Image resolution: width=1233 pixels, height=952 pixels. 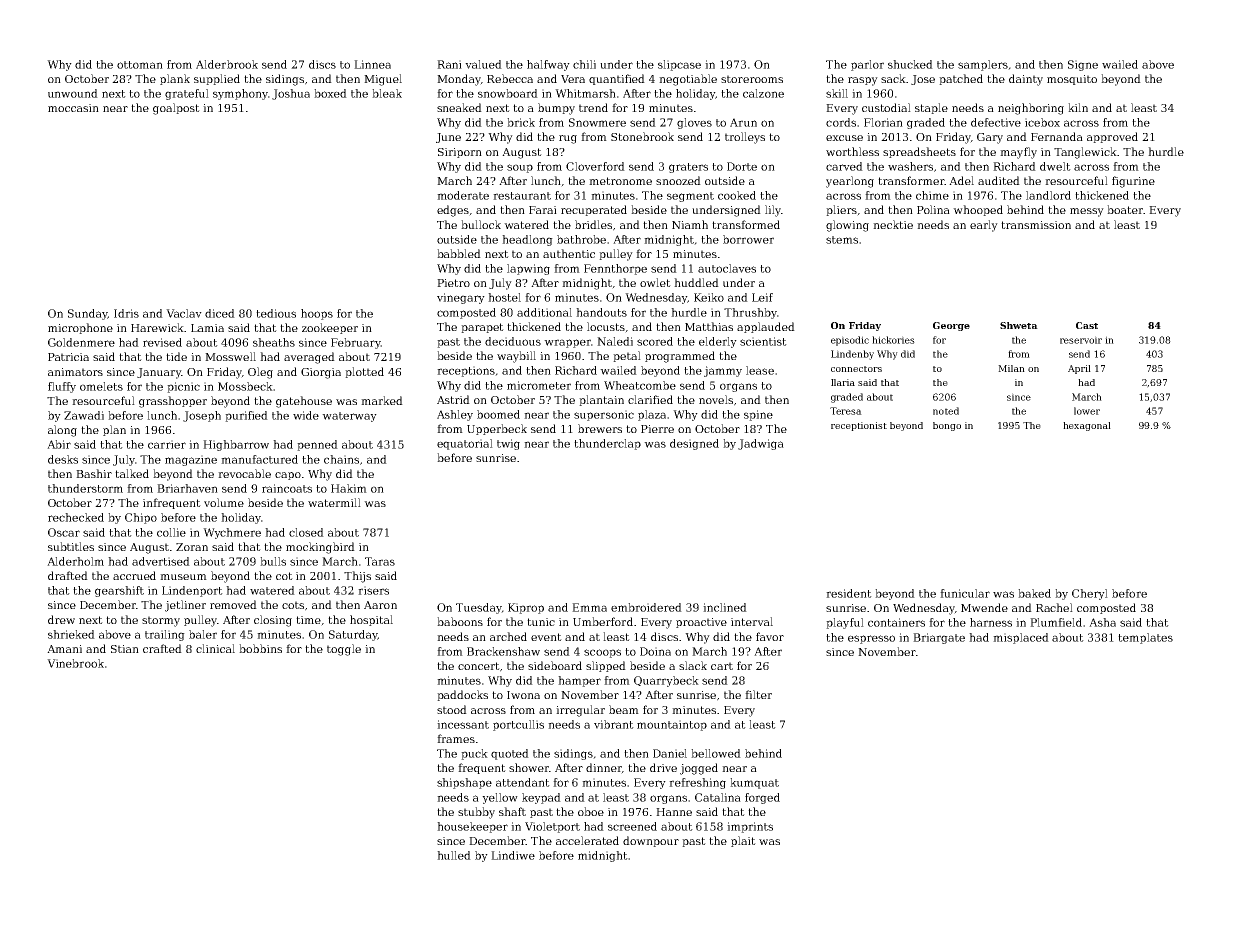 I want to click on graters, so click(x=688, y=168).
